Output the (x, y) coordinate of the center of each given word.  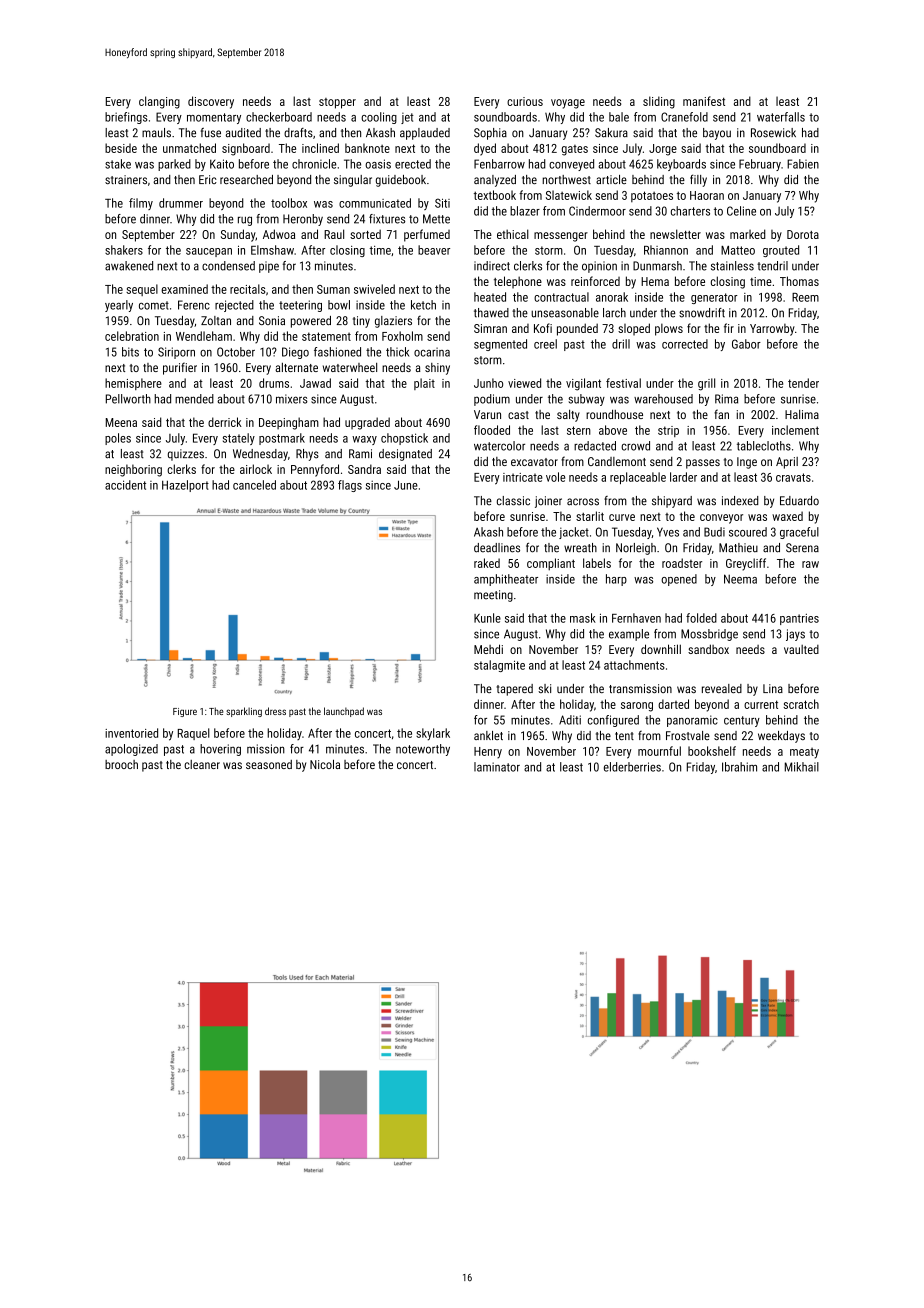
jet (407, 118)
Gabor (746, 344)
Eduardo (799, 501)
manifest (704, 101)
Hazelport (185, 486)
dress (275, 711)
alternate (296, 367)
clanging (159, 102)
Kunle (487, 618)
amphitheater (506, 580)
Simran (490, 328)
